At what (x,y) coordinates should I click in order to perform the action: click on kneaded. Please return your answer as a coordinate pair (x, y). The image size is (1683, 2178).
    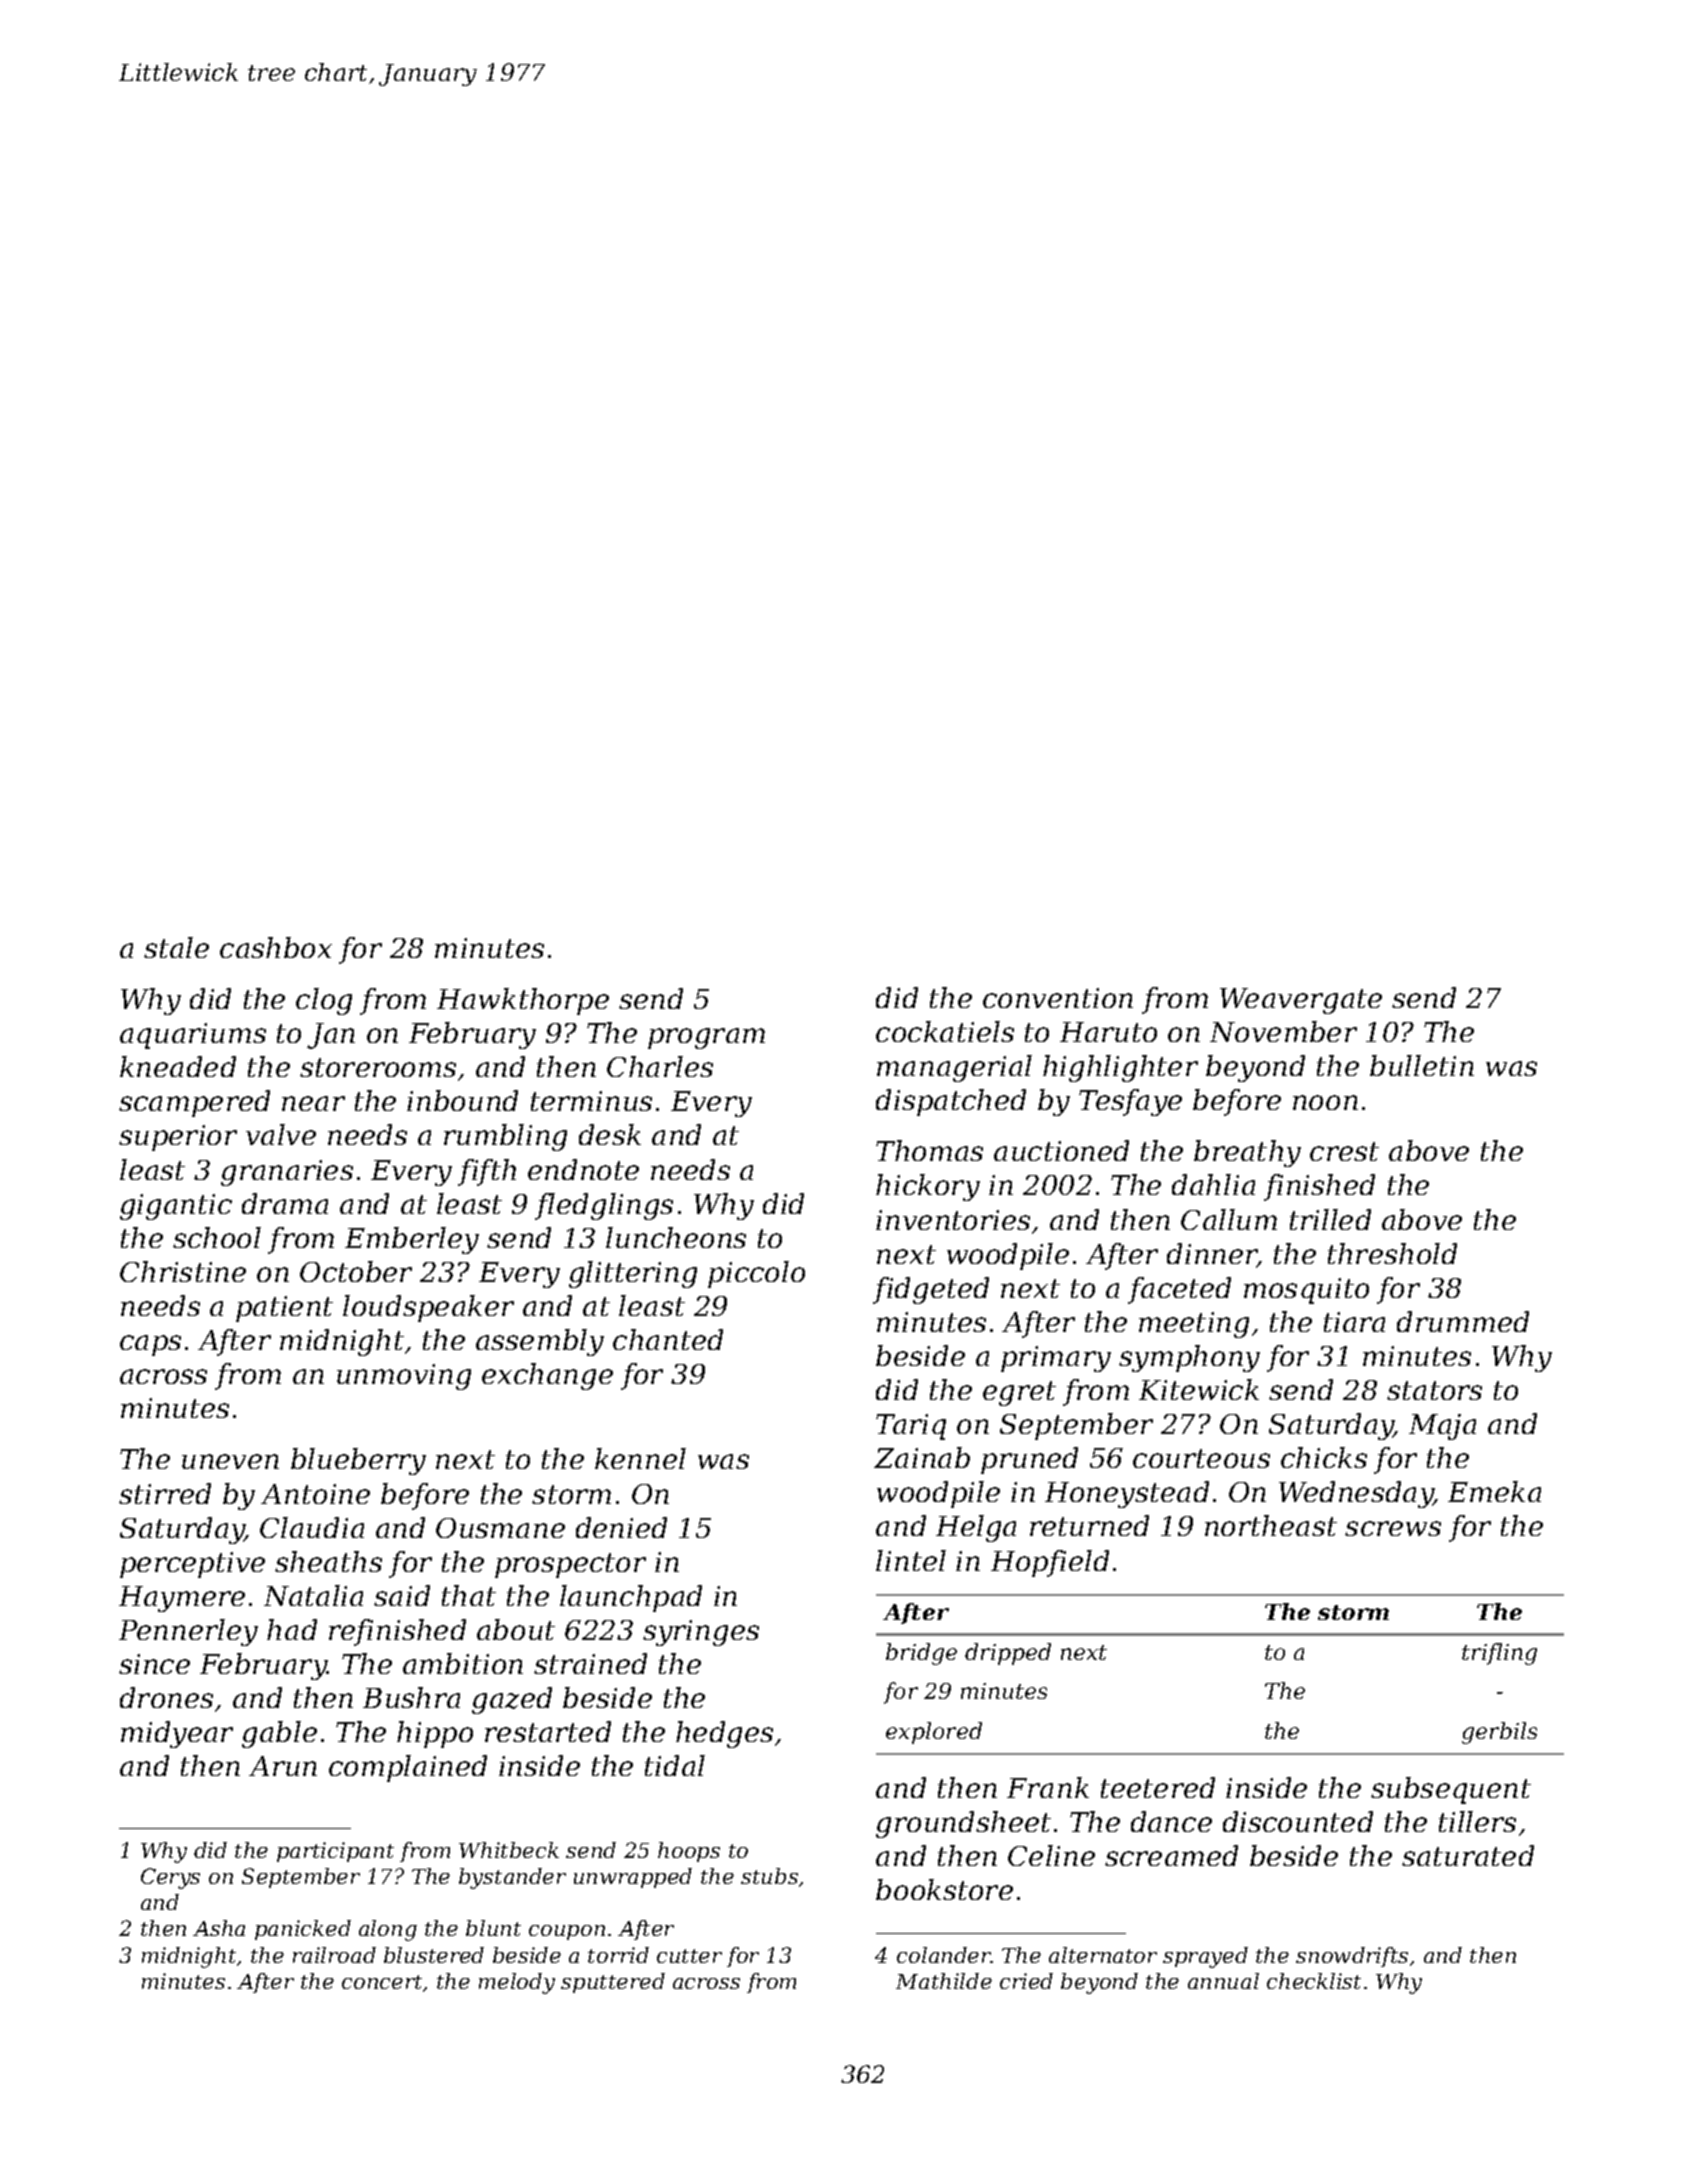
    Looking at the image, I should click on (178, 1066).
